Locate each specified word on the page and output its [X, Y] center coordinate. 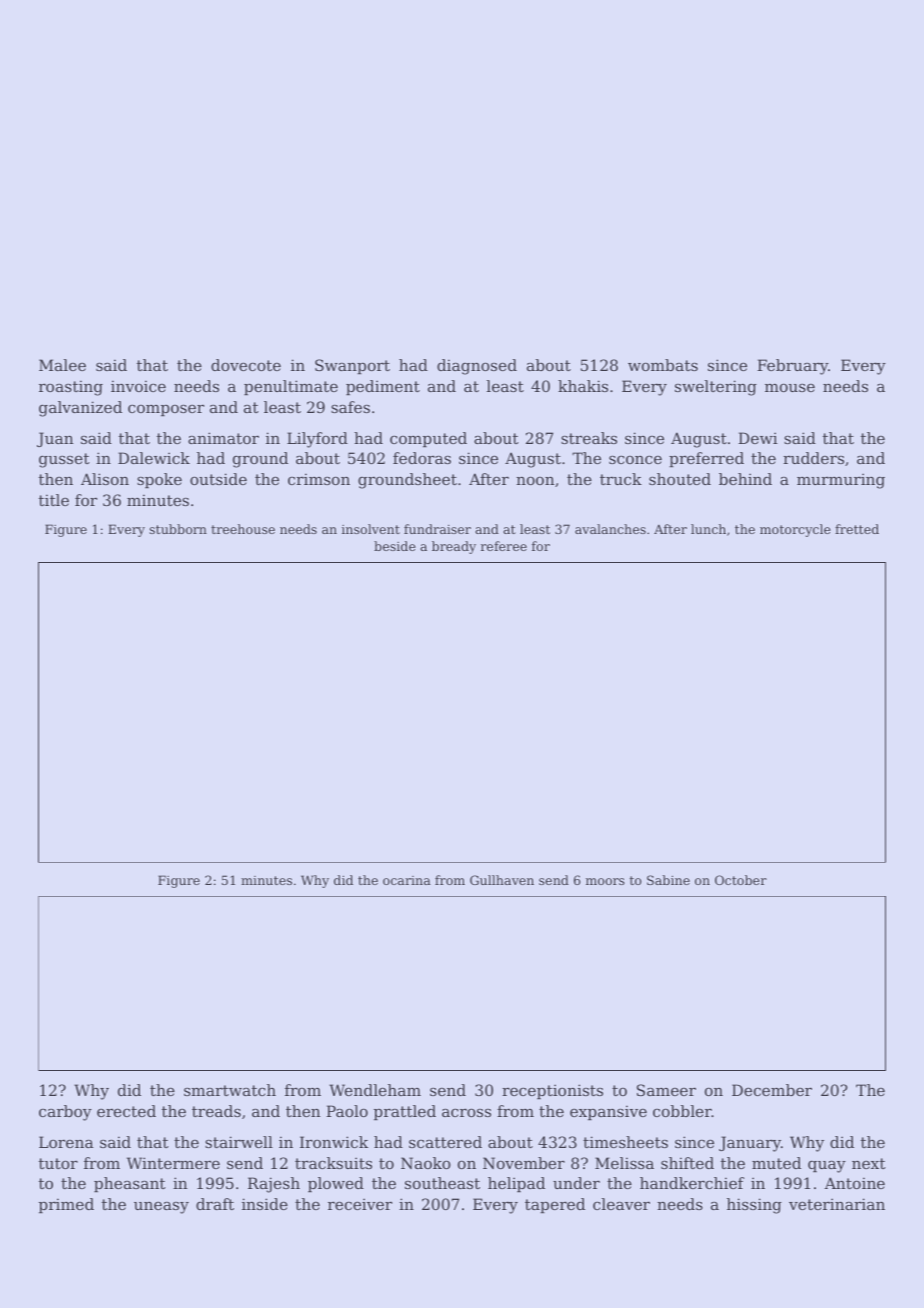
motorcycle [795, 530]
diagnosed [477, 367]
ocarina [407, 880]
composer [166, 410]
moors [605, 881]
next [869, 1163]
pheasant [130, 1184]
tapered [555, 1205]
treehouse [243, 529]
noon [535, 480]
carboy [65, 1113]
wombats [663, 365]
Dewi [758, 438]
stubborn [178, 529]
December [772, 1090]
